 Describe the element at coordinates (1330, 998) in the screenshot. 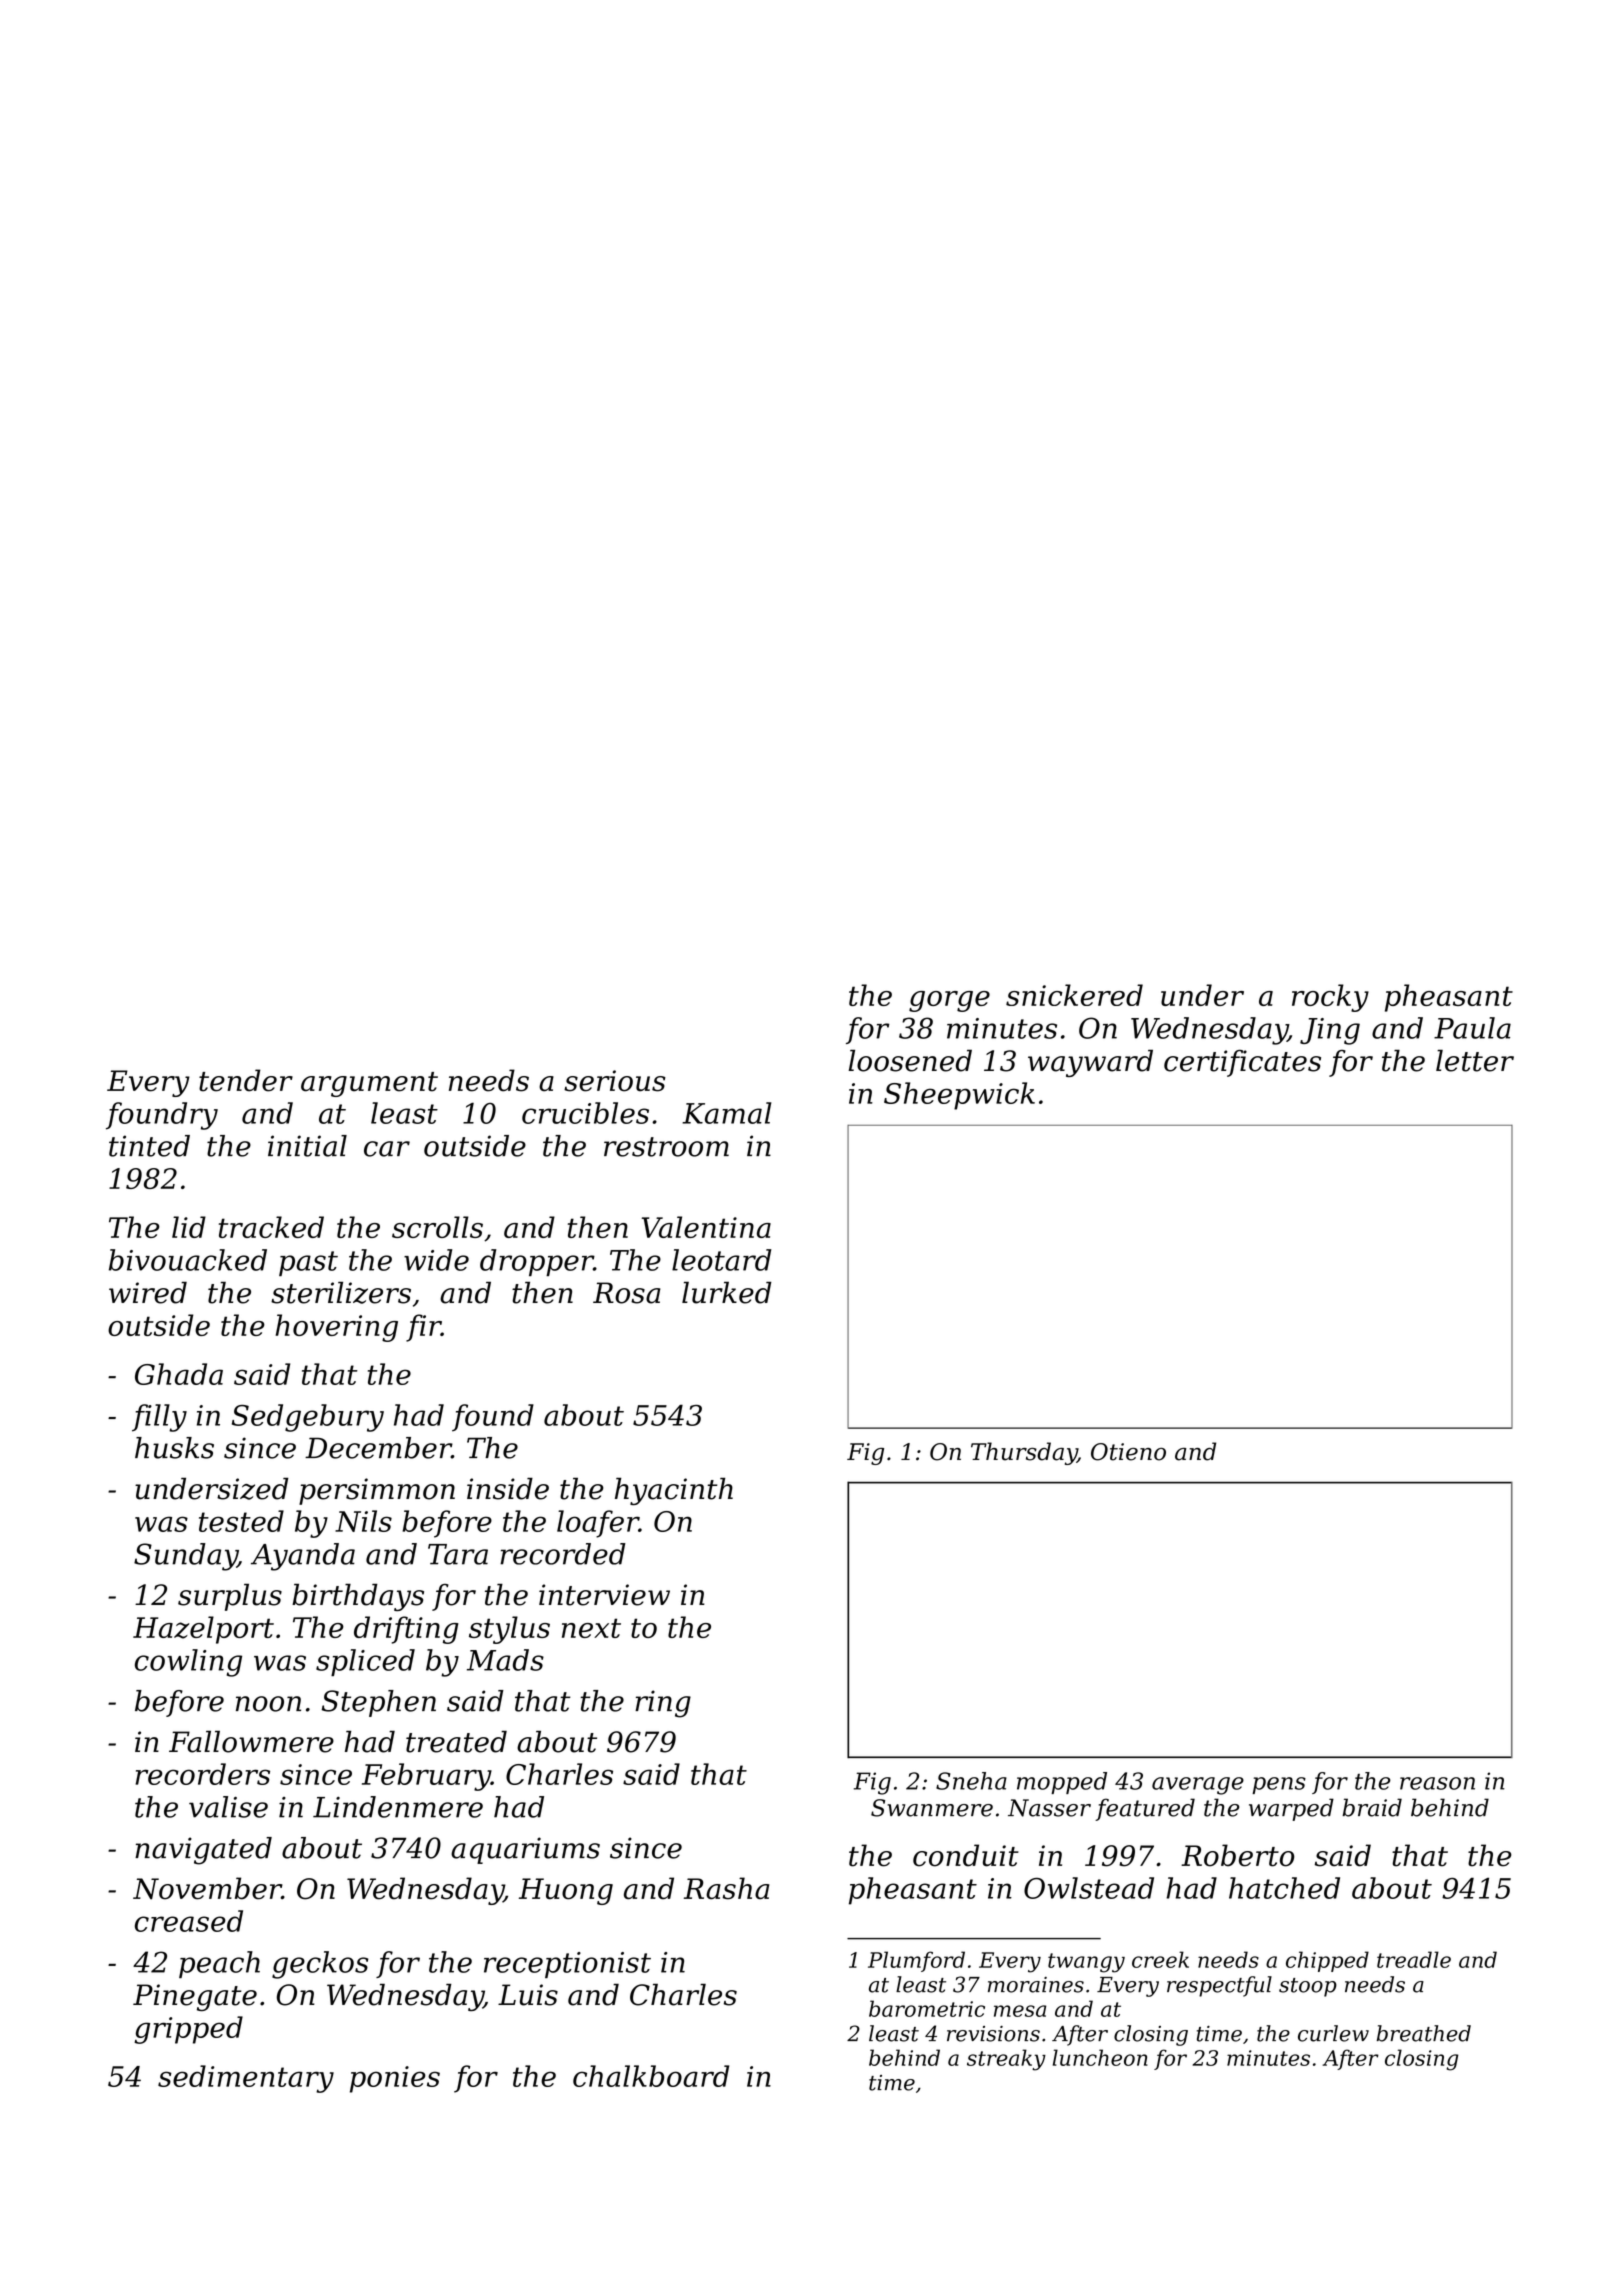

I see `rocky` at that location.
